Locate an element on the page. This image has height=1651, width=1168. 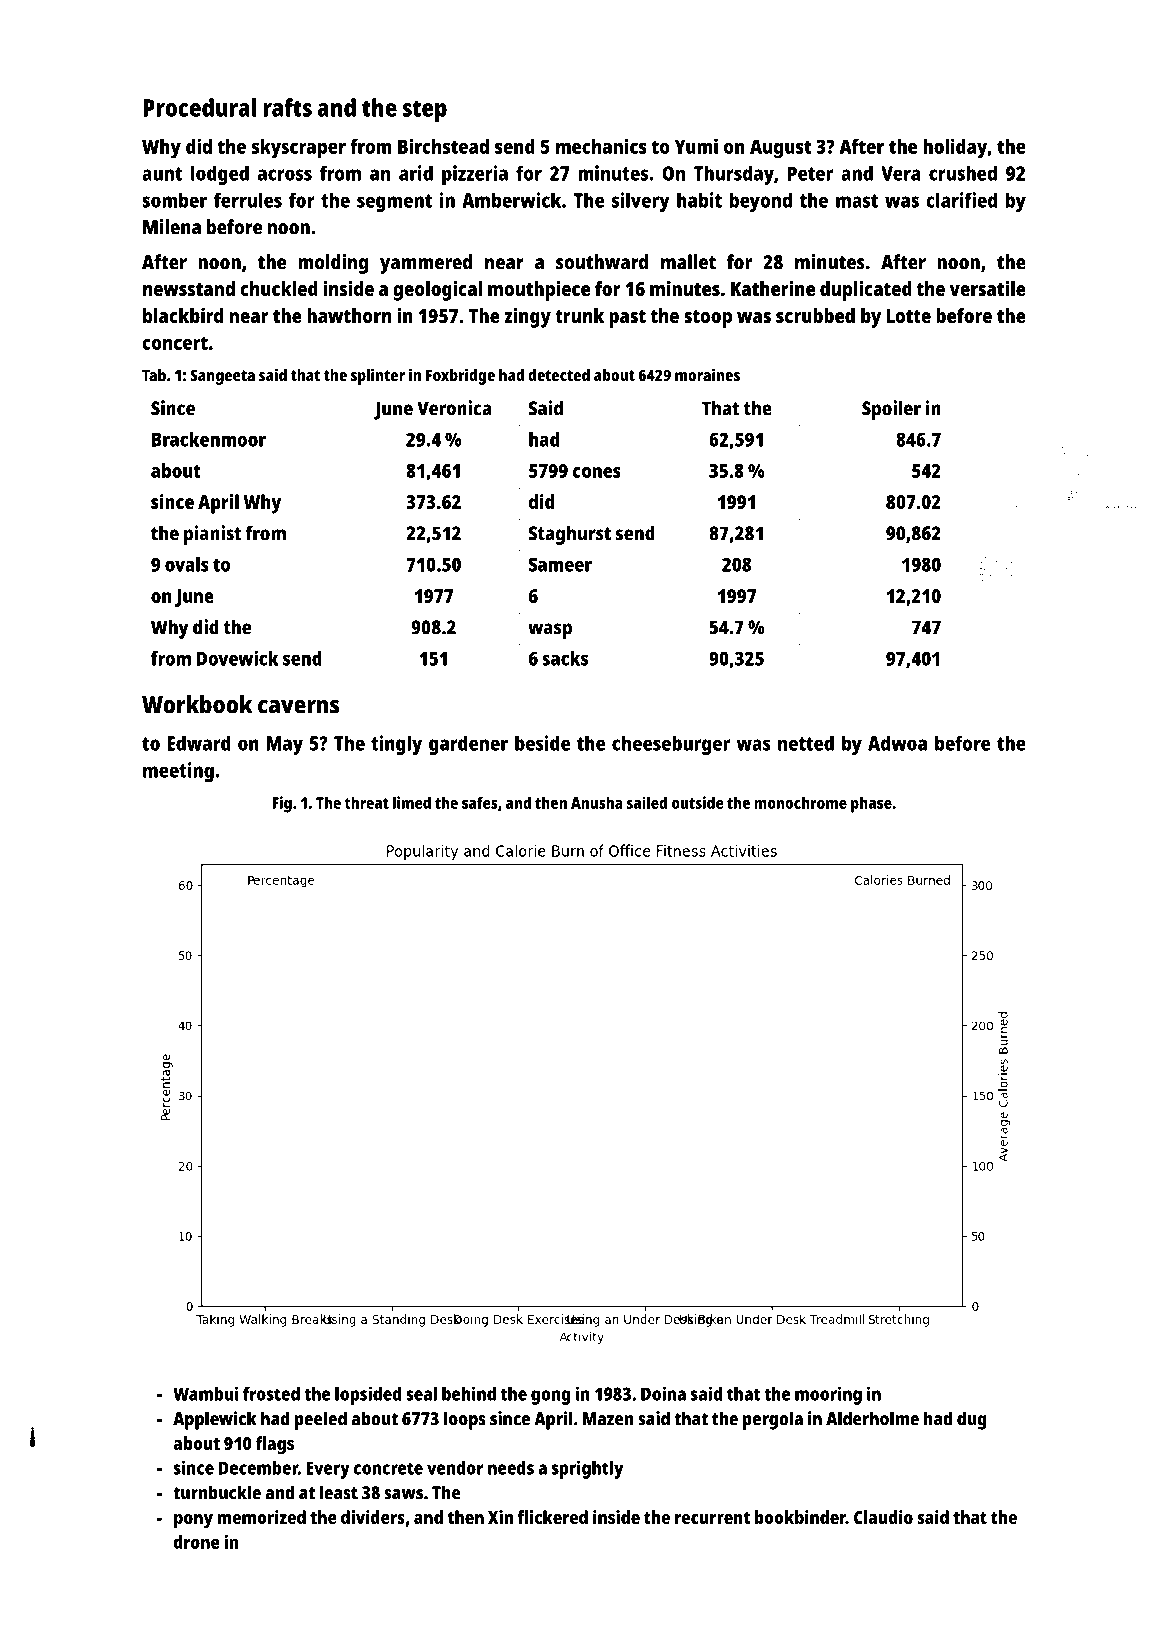
Peter is located at coordinates (810, 174).
